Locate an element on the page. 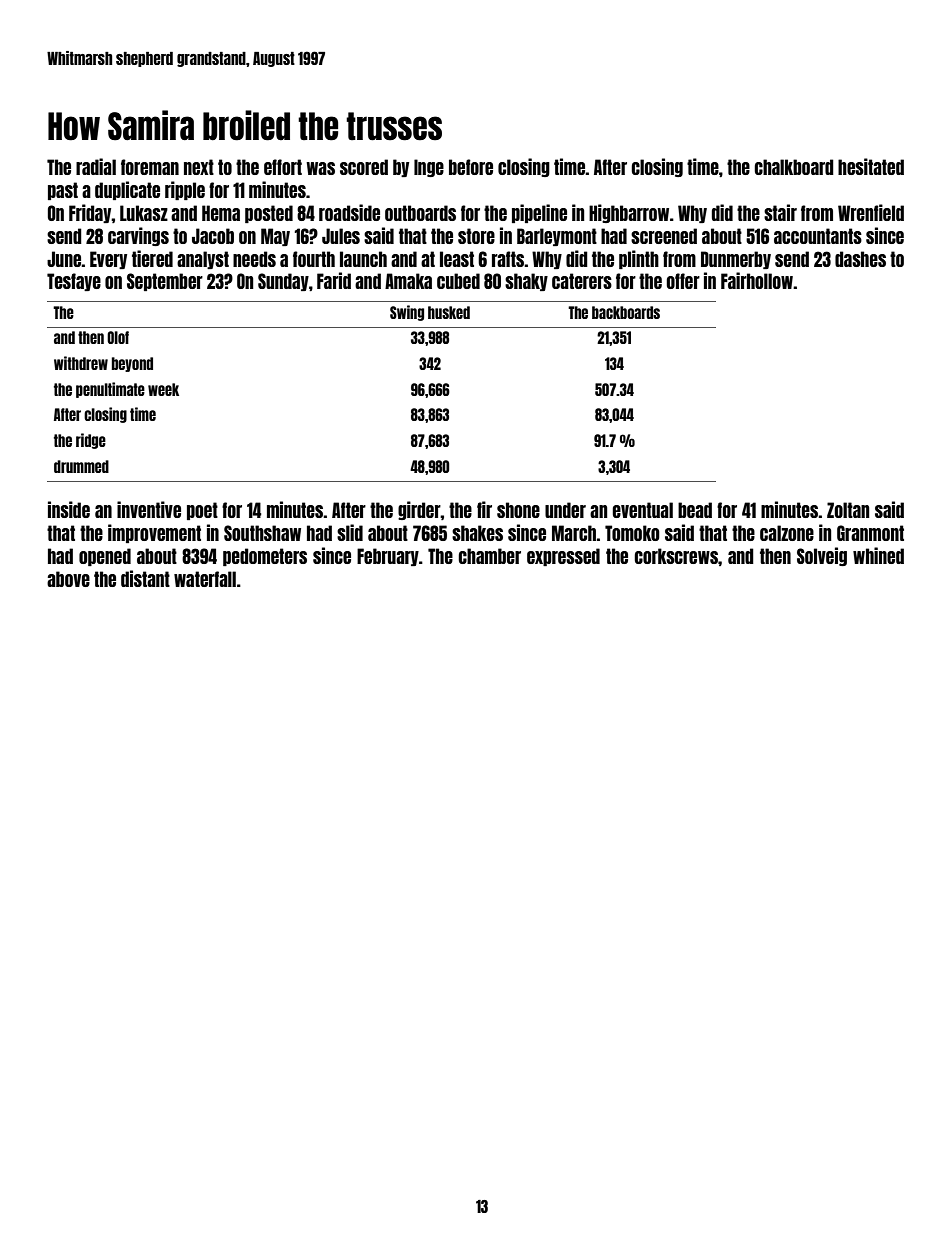 The height and width of the document is (1233, 952). bead is located at coordinates (695, 510).
